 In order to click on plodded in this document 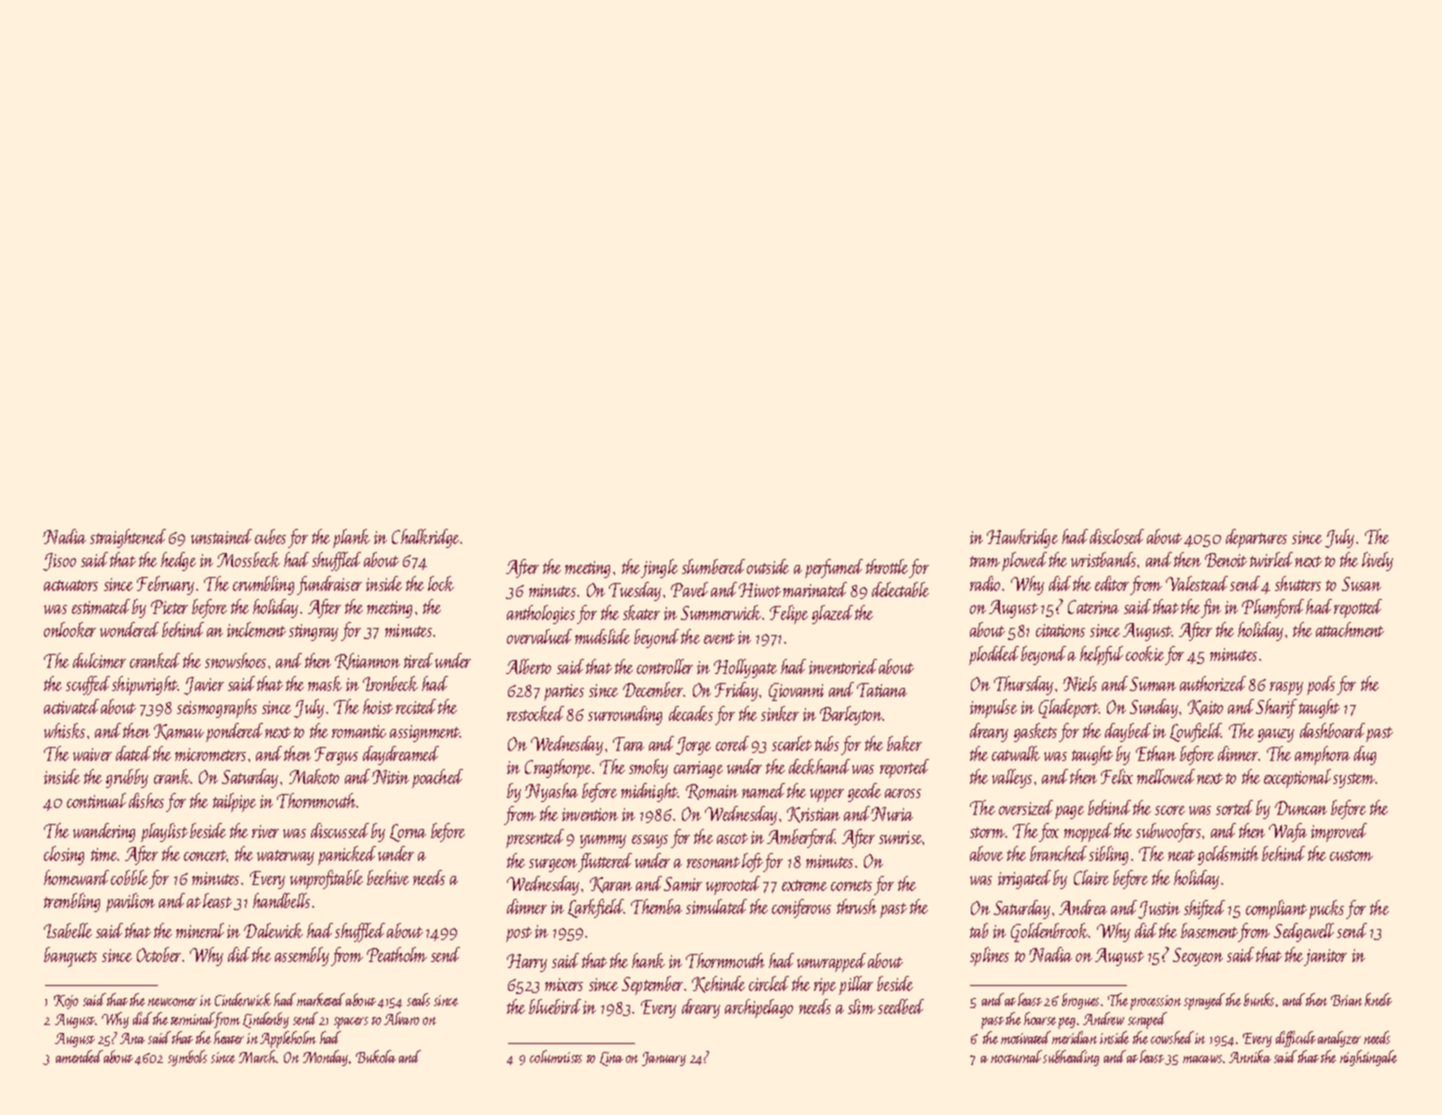, I will do `click(994, 655)`.
